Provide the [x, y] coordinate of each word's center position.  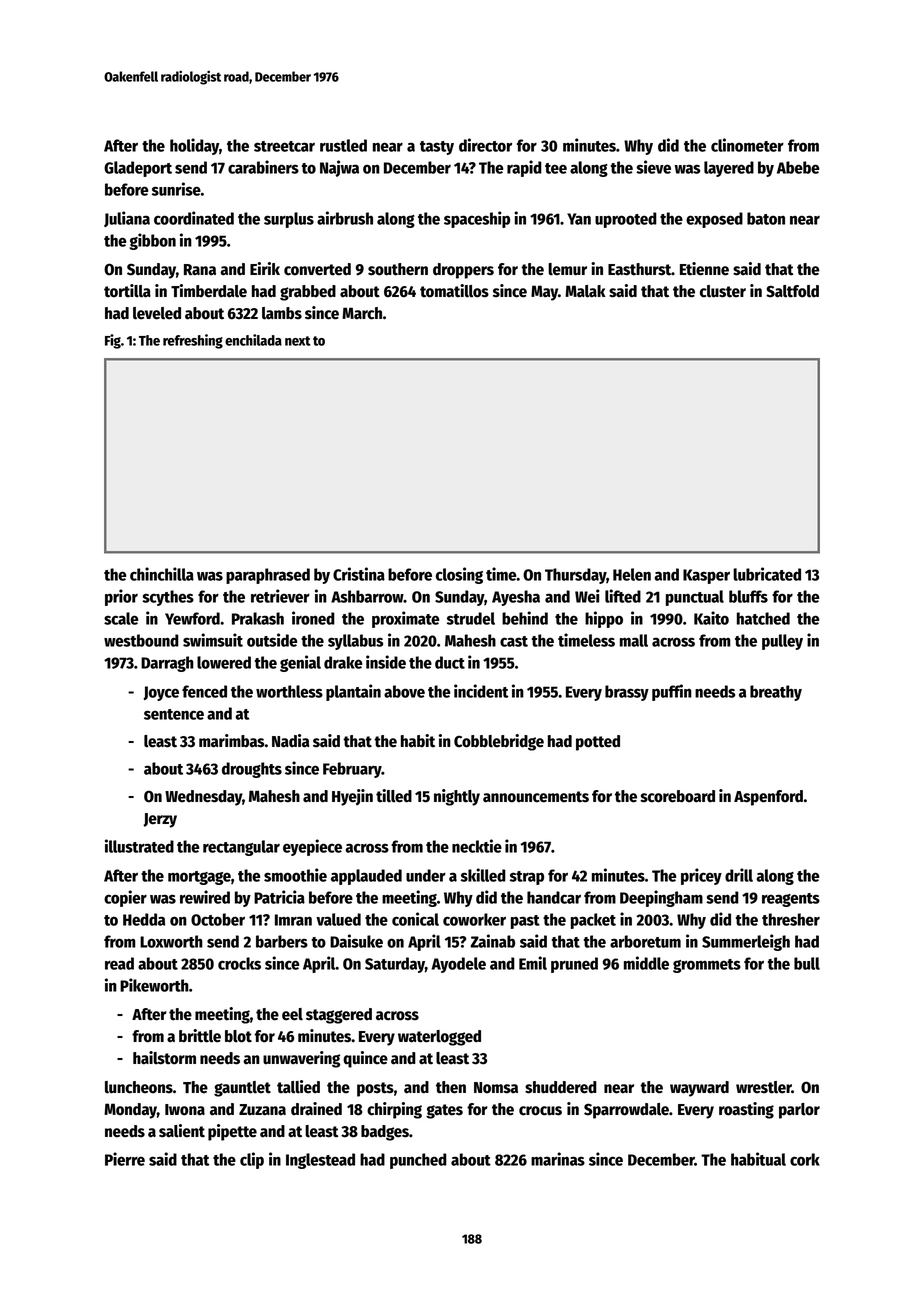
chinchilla [162, 574]
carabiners [263, 167]
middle [646, 963]
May [544, 293]
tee [556, 168]
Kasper [706, 576]
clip [252, 1160]
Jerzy [160, 820]
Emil [533, 963]
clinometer [747, 145]
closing [459, 575]
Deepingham [661, 898]
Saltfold [792, 291]
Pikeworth [154, 985]
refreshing [193, 341]
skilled [483, 875]
